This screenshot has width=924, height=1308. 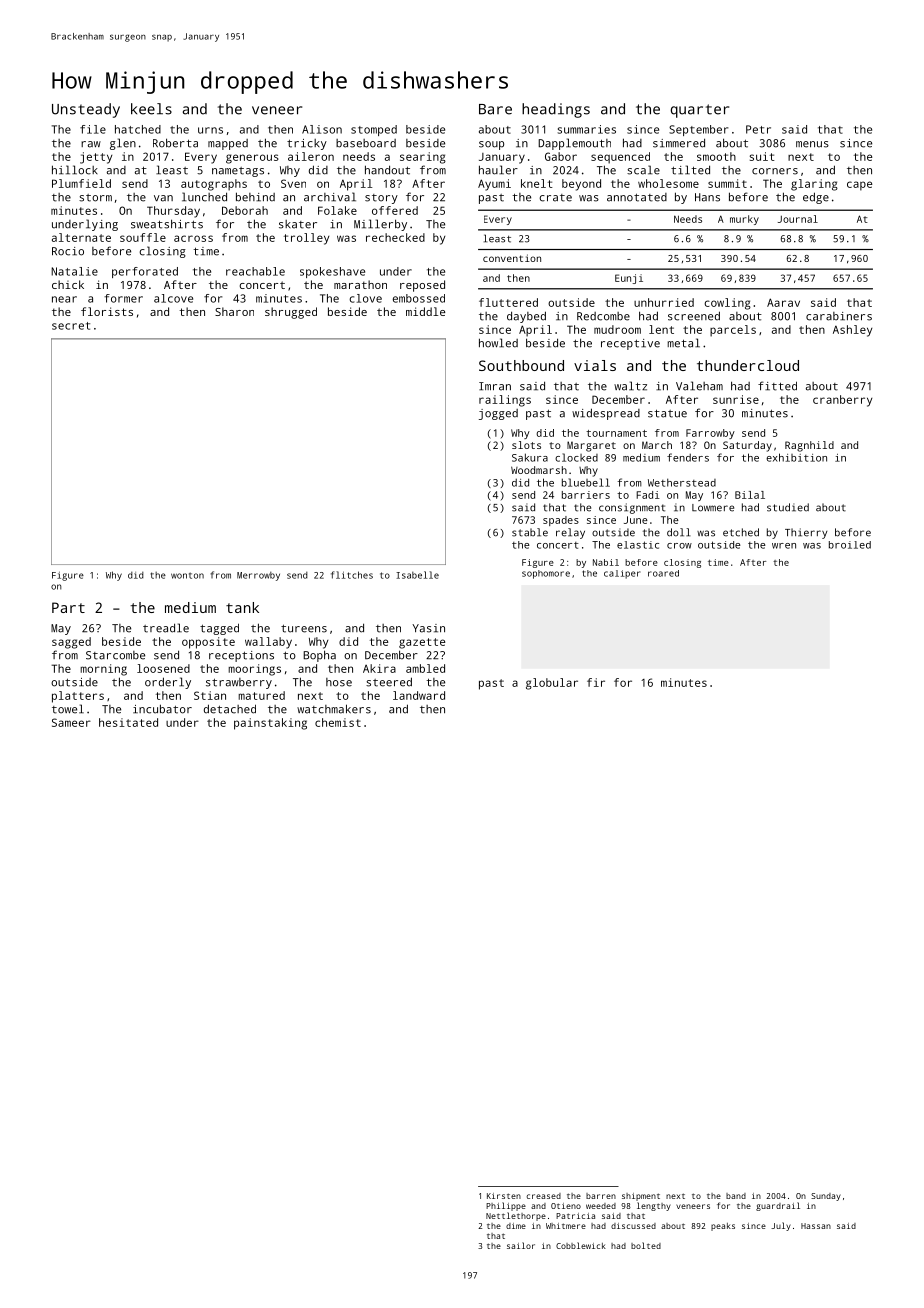 I want to click on Sharon, so click(x=234, y=311).
